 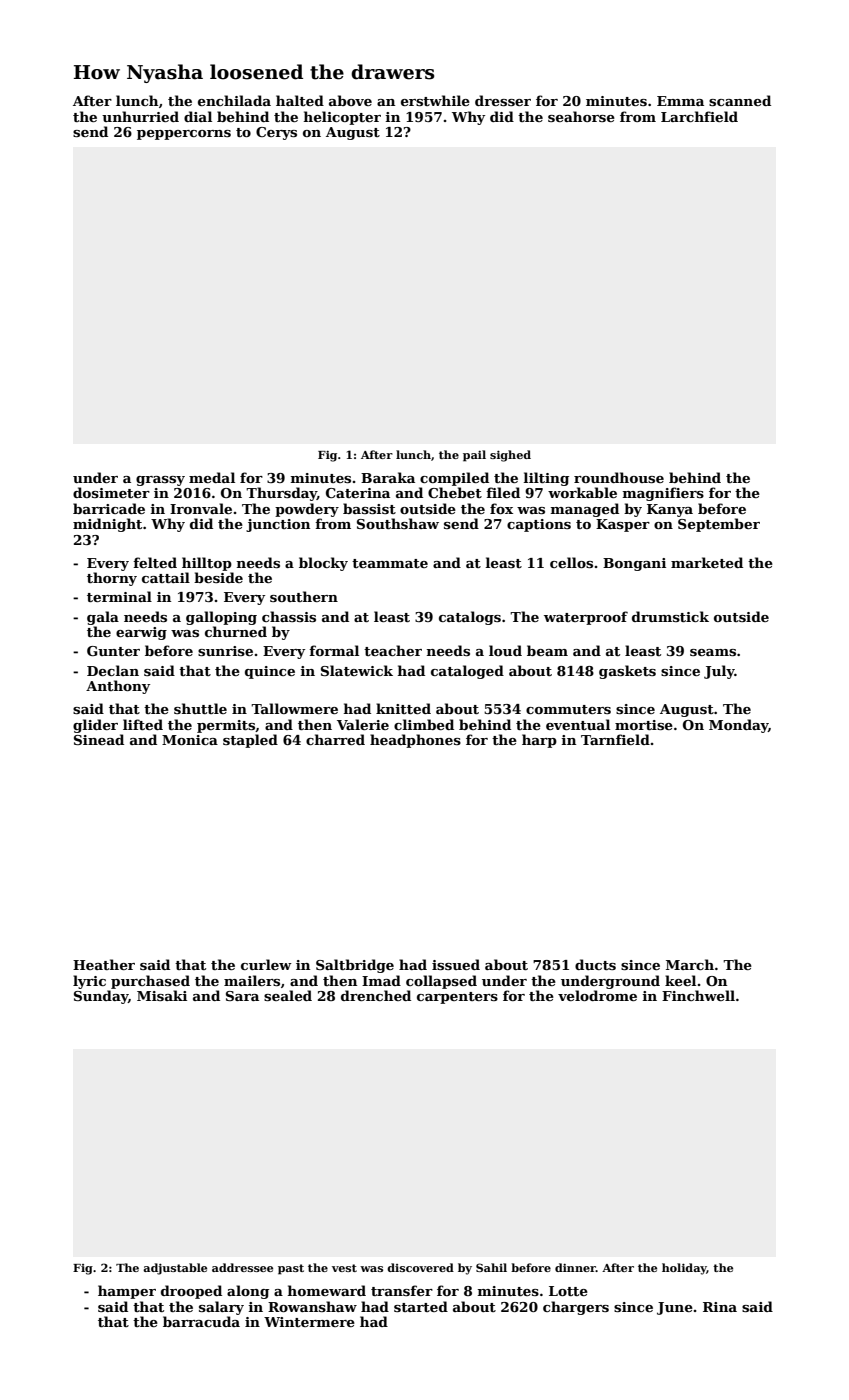 What do you see at coordinates (435, 100) in the image?
I see `erstwhile` at bounding box center [435, 100].
